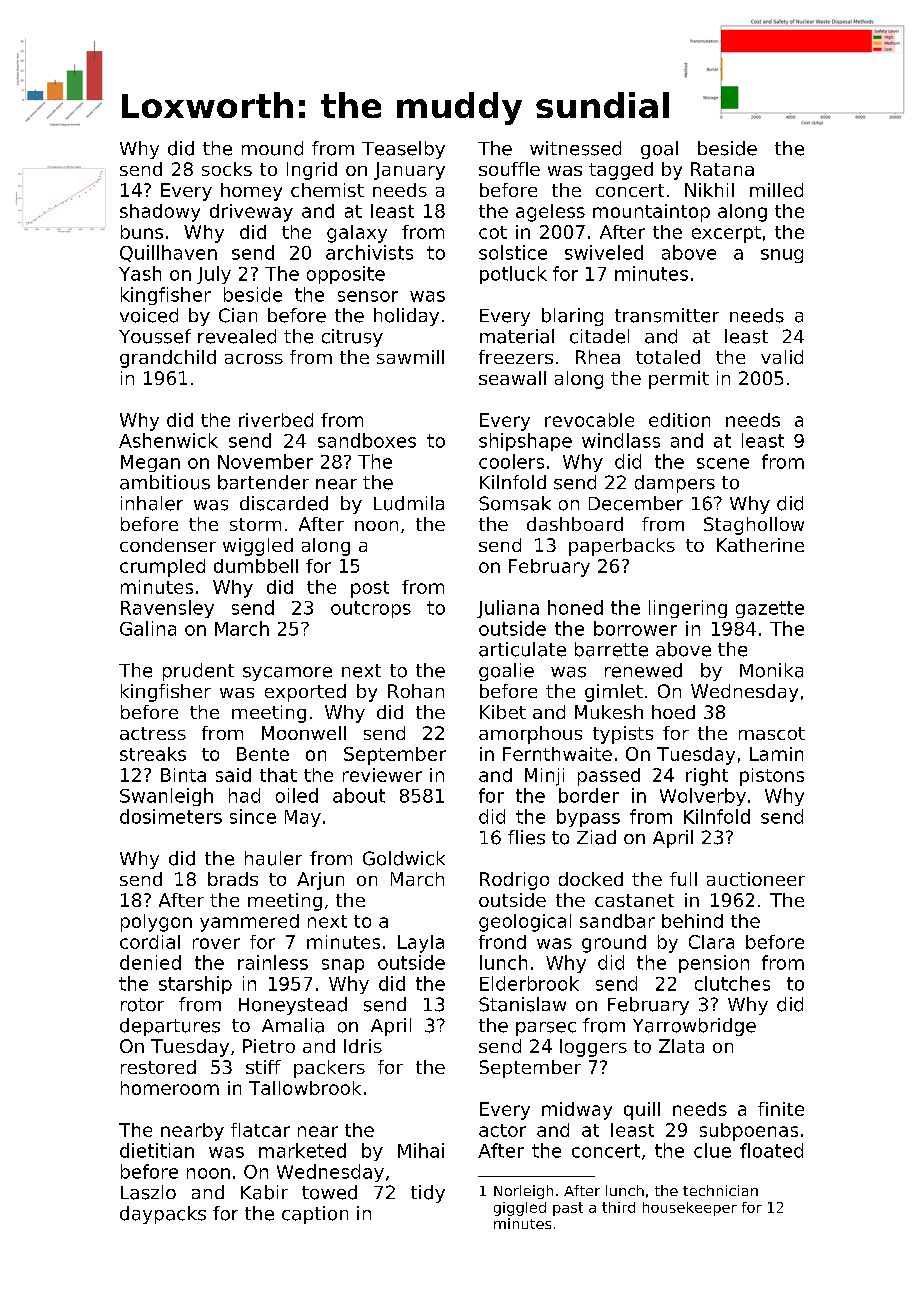 This document has height=1308, width=924. What do you see at coordinates (577, 1111) in the document?
I see `midway` at bounding box center [577, 1111].
